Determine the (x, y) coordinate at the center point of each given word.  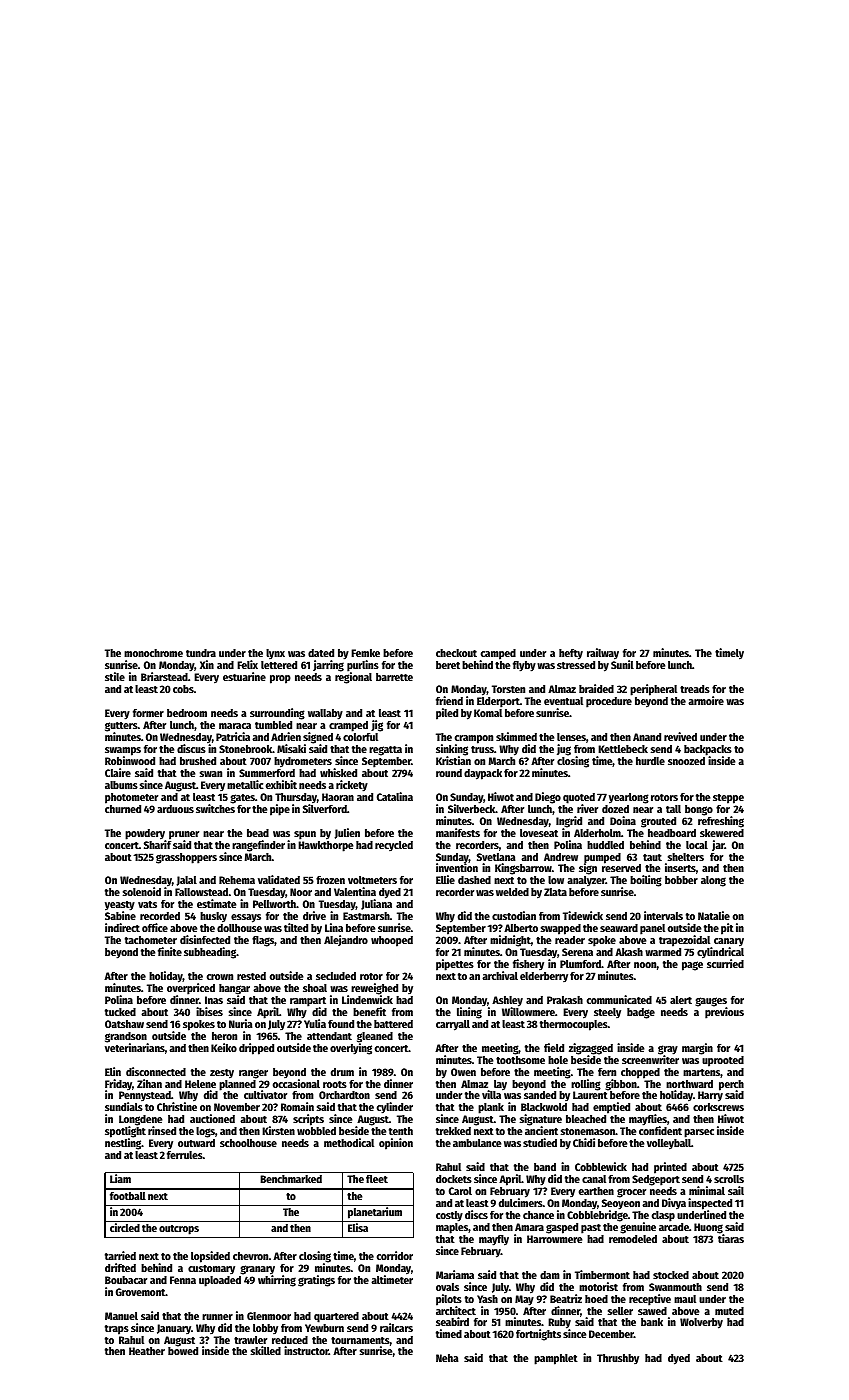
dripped (256, 1049)
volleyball (669, 1144)
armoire (706, 700)
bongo (699, 810)
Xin (207, 664)
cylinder (395, 1108)
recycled (394, 846)
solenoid (142, 891)
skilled (266, 1350)
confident (660, 1131)
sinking (452, 750)
